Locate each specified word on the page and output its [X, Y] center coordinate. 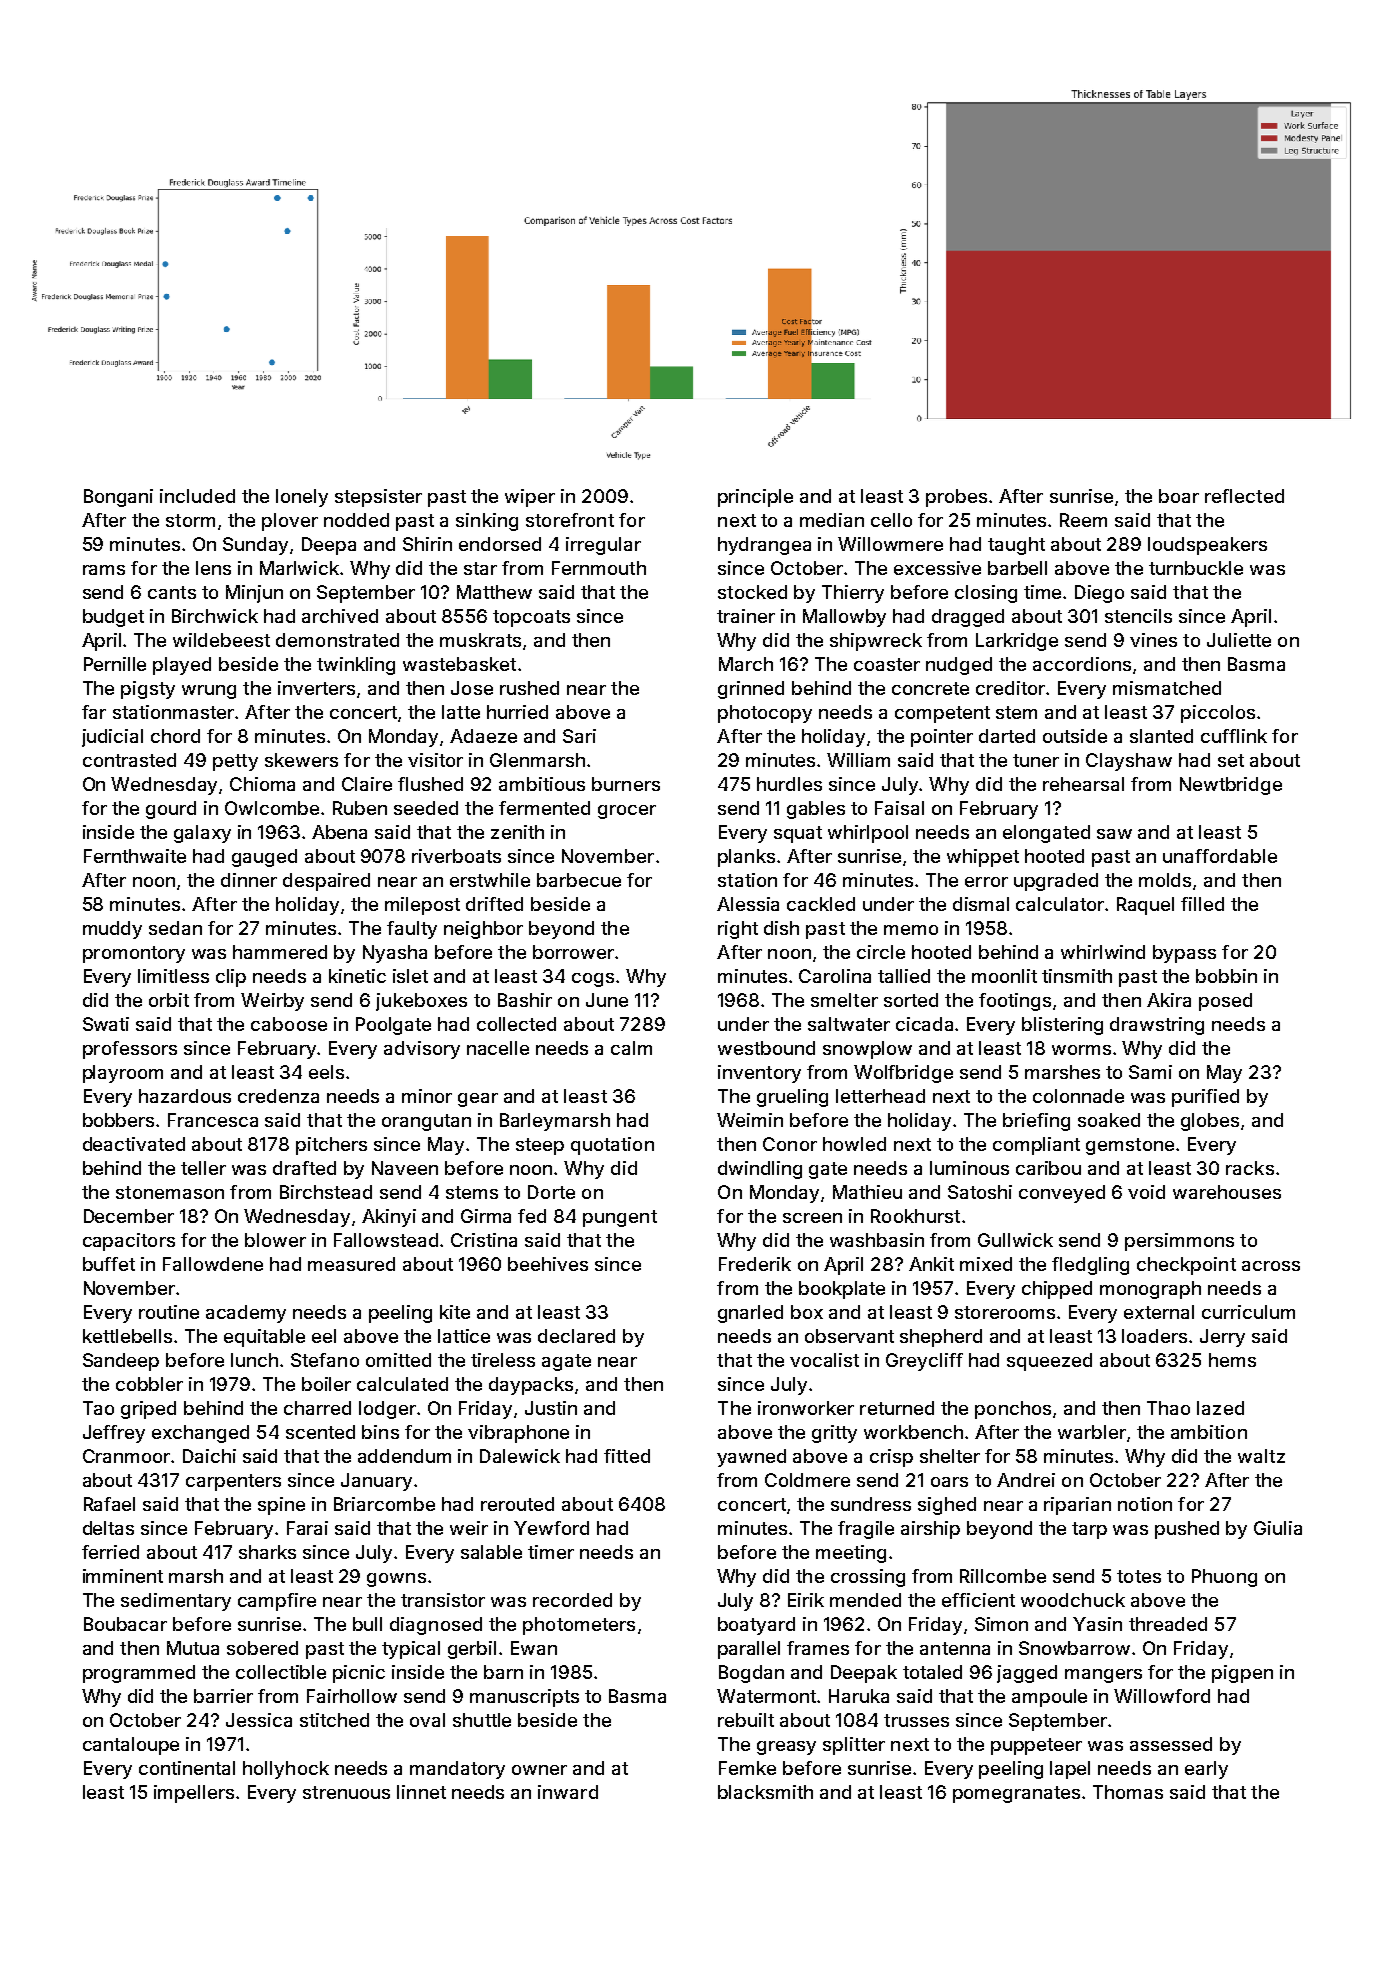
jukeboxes [421, 1002]
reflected [1244, 496]
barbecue [579, 880]
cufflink [1234, 736]
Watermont [767, 1696]
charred [317, 1408]
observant [849, 1336]
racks [1250, 1168]
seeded [426, 808]
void [1146, 1192]
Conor [790, 1144]
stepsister [378, 498]
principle [755, 498]
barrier [223, 1696]
